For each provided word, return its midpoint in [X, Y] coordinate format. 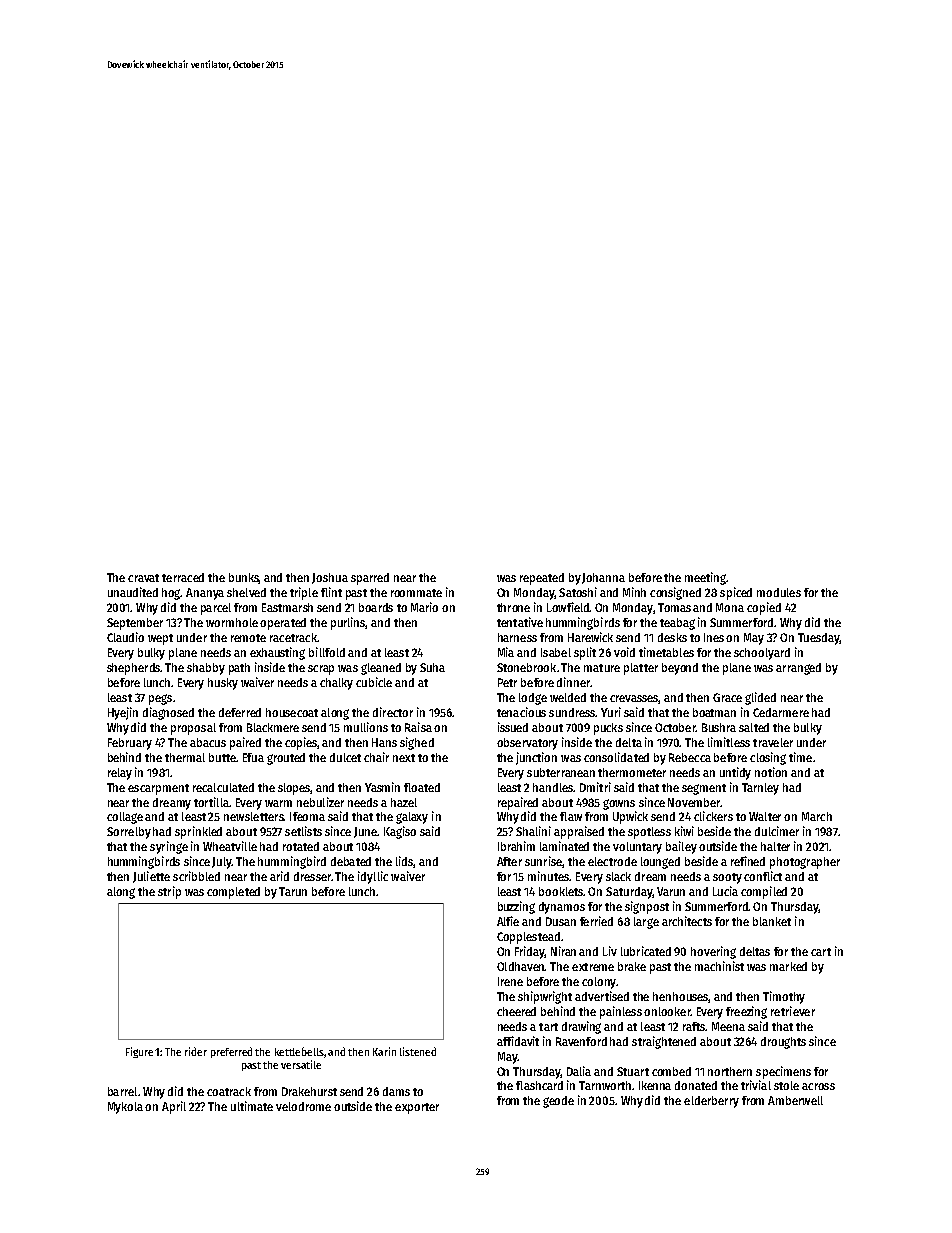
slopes [294, 789]
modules [779, 592]
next [404, 758]
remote [248, 638]
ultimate [252, 1106]
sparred [370, 579]
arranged [798, 669]
